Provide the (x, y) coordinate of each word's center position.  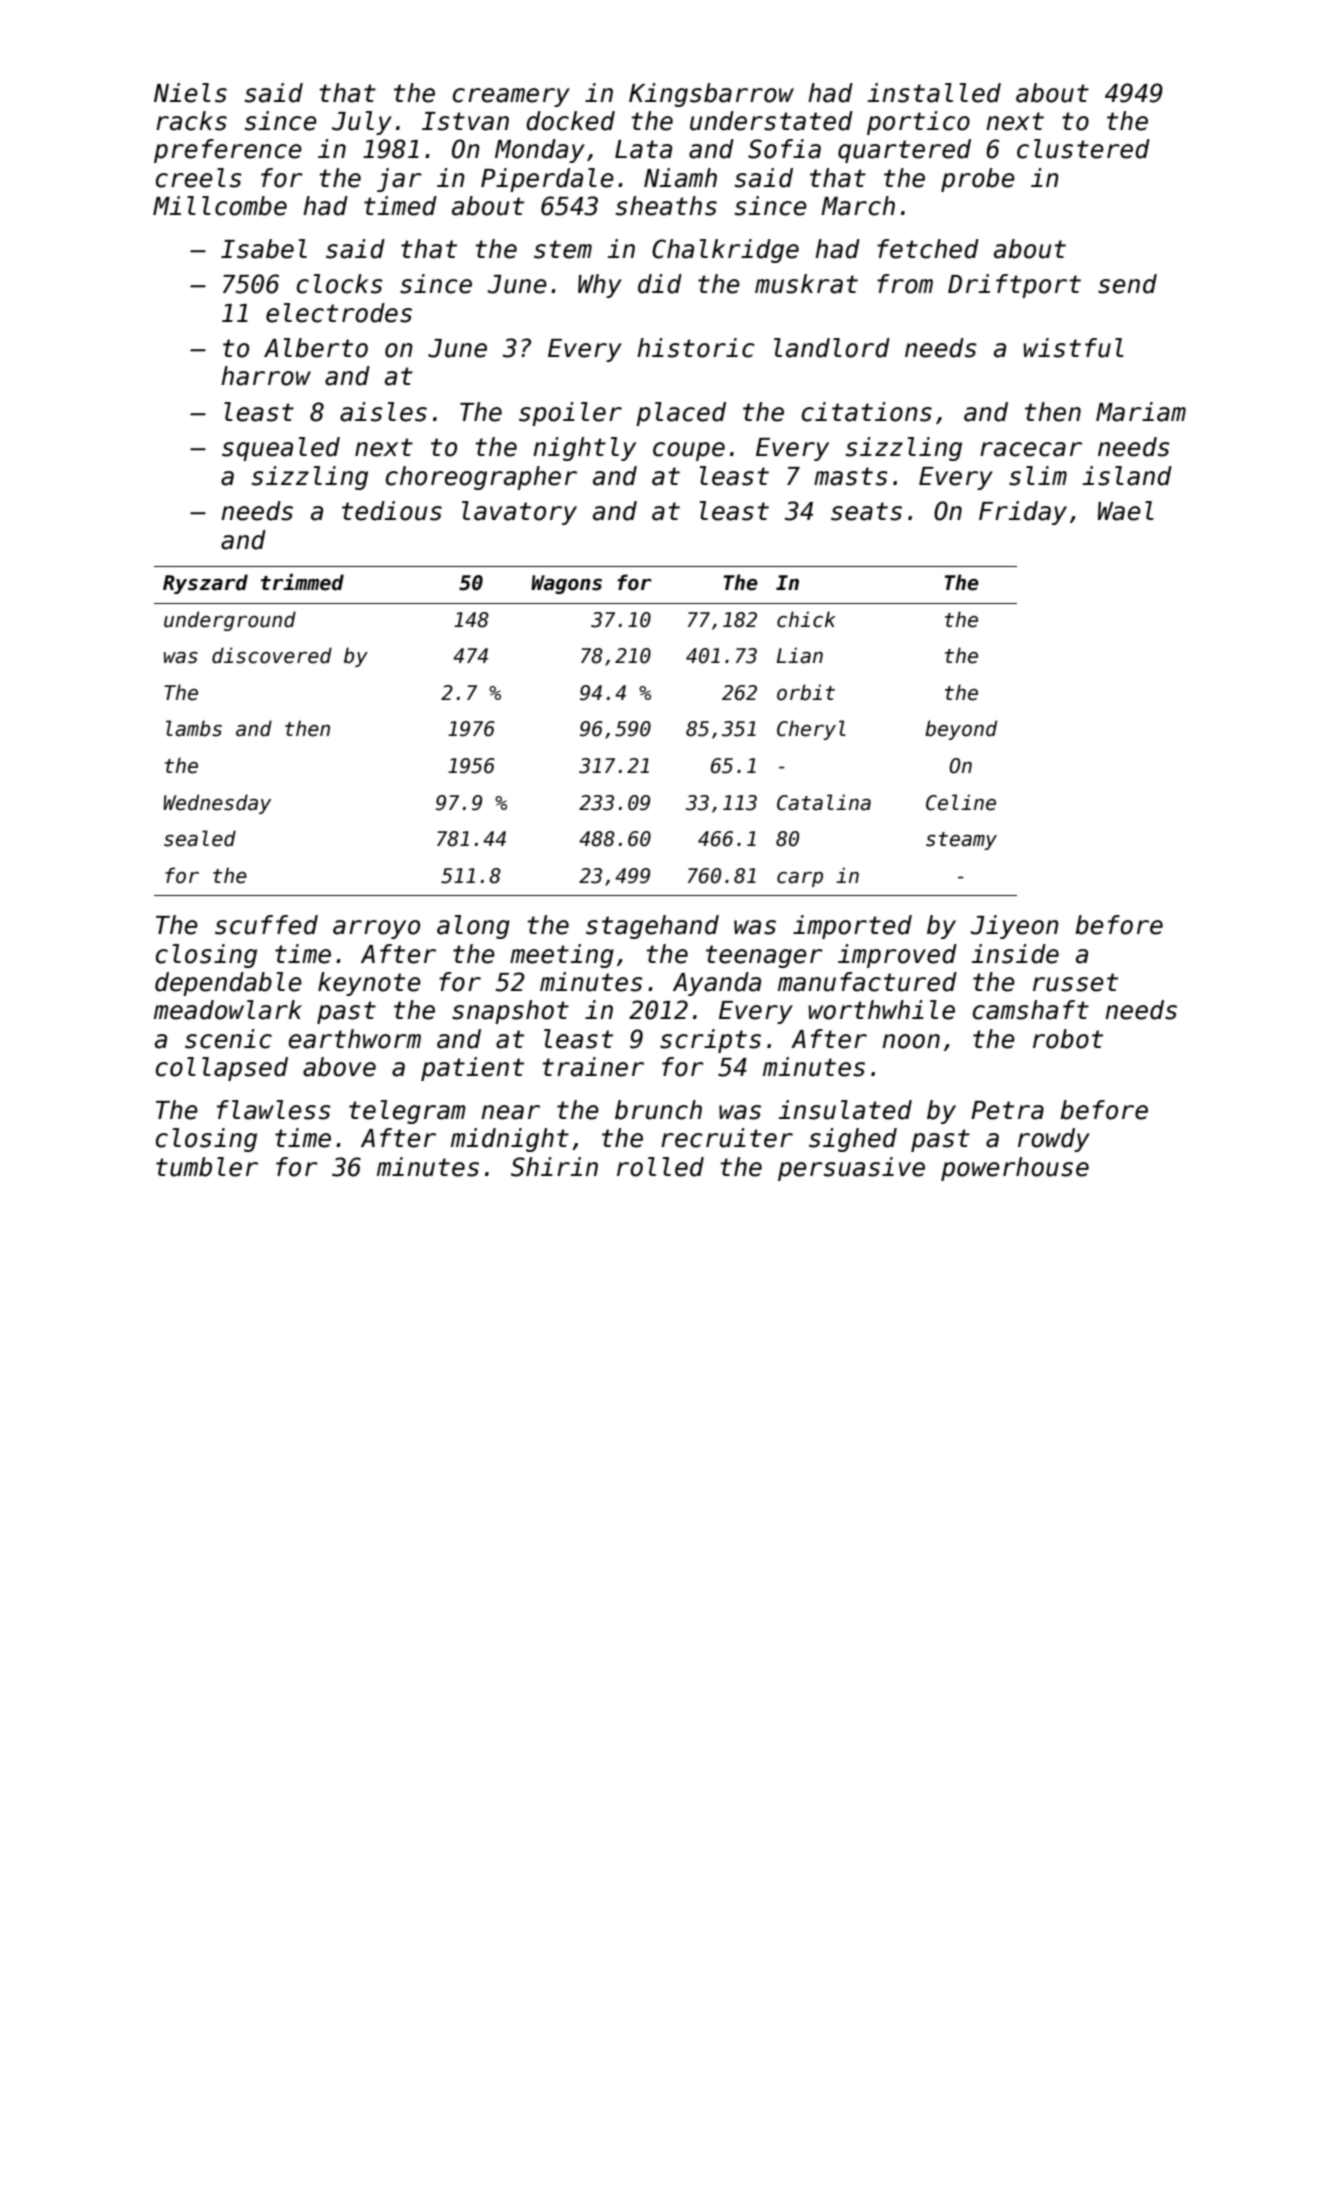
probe (978, 180)
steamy (961, 841)
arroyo (376, 929)
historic (696, 348)
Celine (961, 802)
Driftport (1014, 286)
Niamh (680, 178)
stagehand (652, 927)
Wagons (566, 584)
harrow (266, 376)
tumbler (207, 1167)
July (362, 123)
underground (230, 621)
